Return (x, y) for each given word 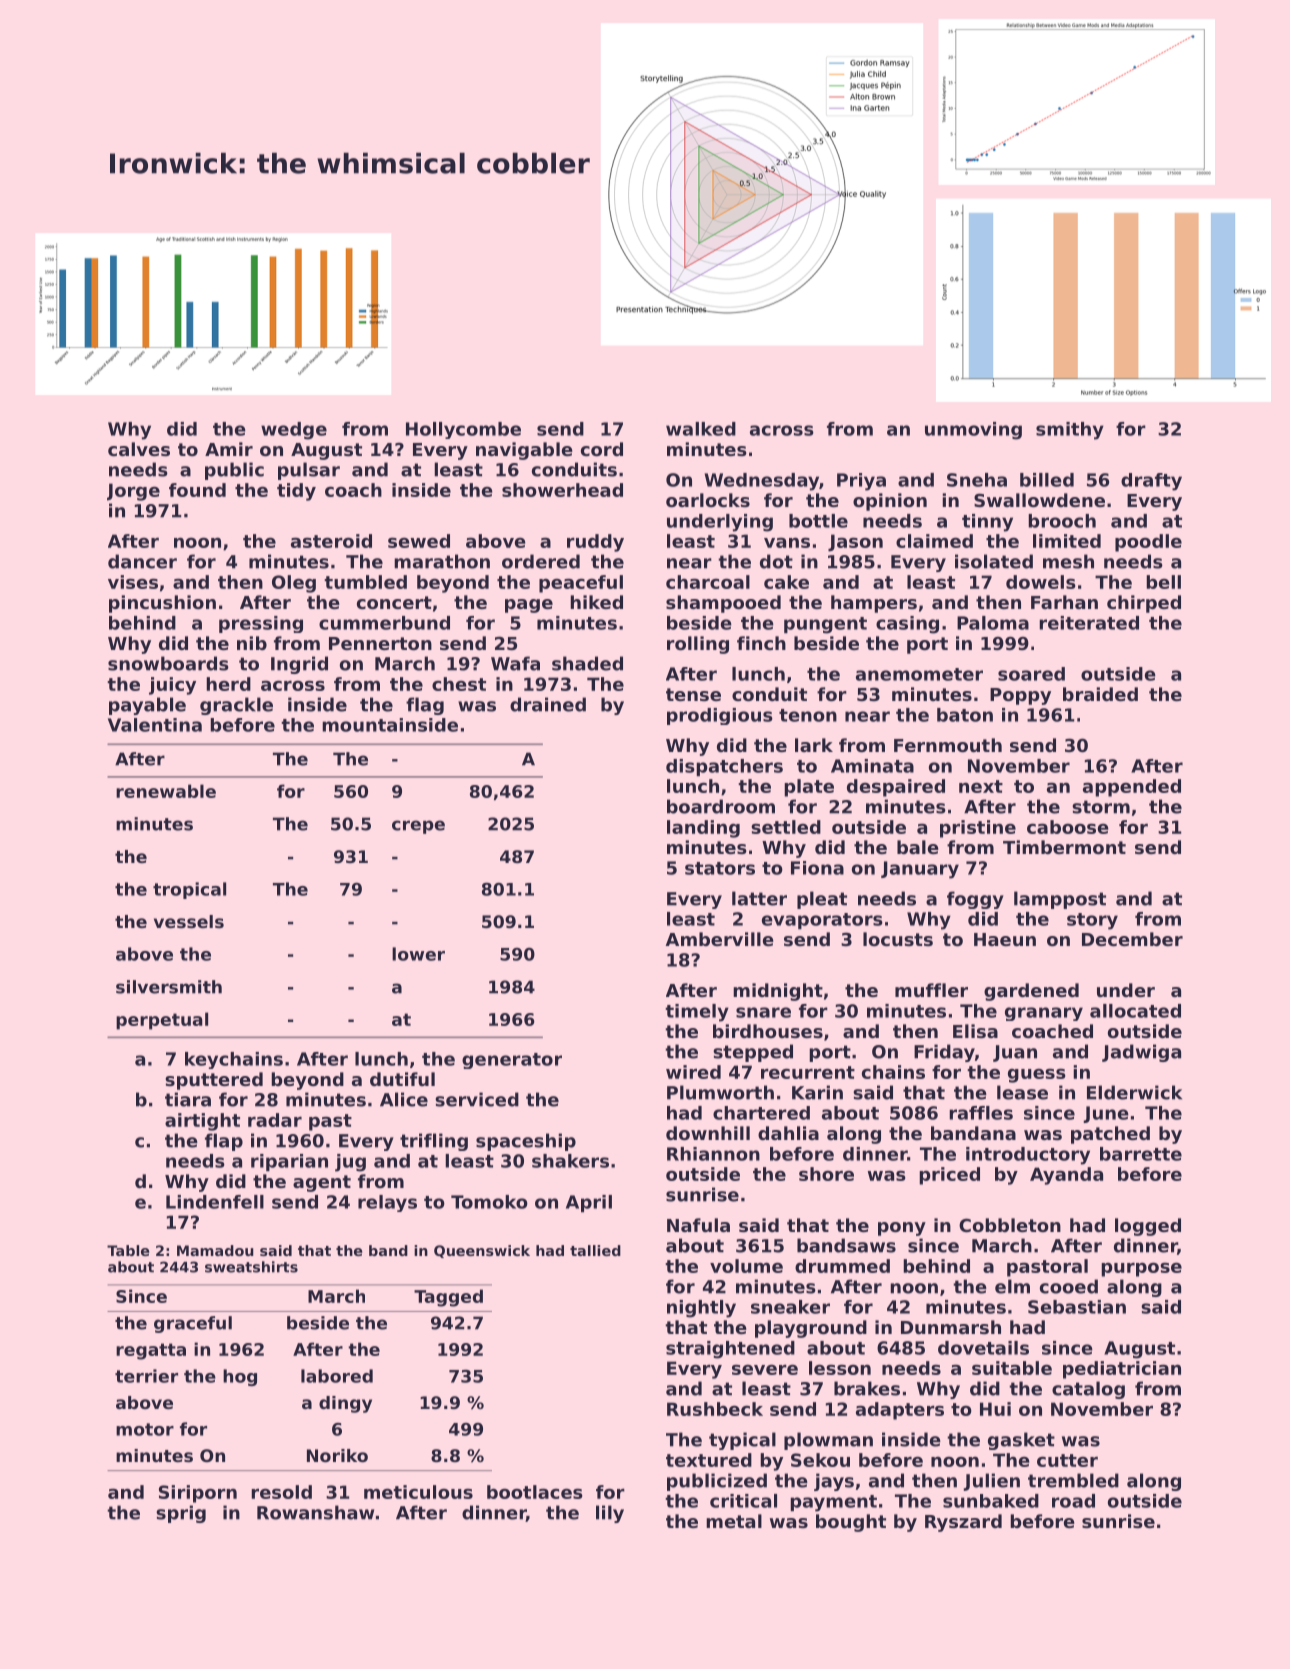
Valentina (155, 725)
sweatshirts (251, 1267)
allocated (1135, 1011)
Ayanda (1066, 1176)
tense (693, 694)
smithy (1070, 431)
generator (512, 1061)
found (197, 490)
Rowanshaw (315, 1512)
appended (1132, 788)
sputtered (214, 1081)
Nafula (698, 1225)
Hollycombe (463, 430)
